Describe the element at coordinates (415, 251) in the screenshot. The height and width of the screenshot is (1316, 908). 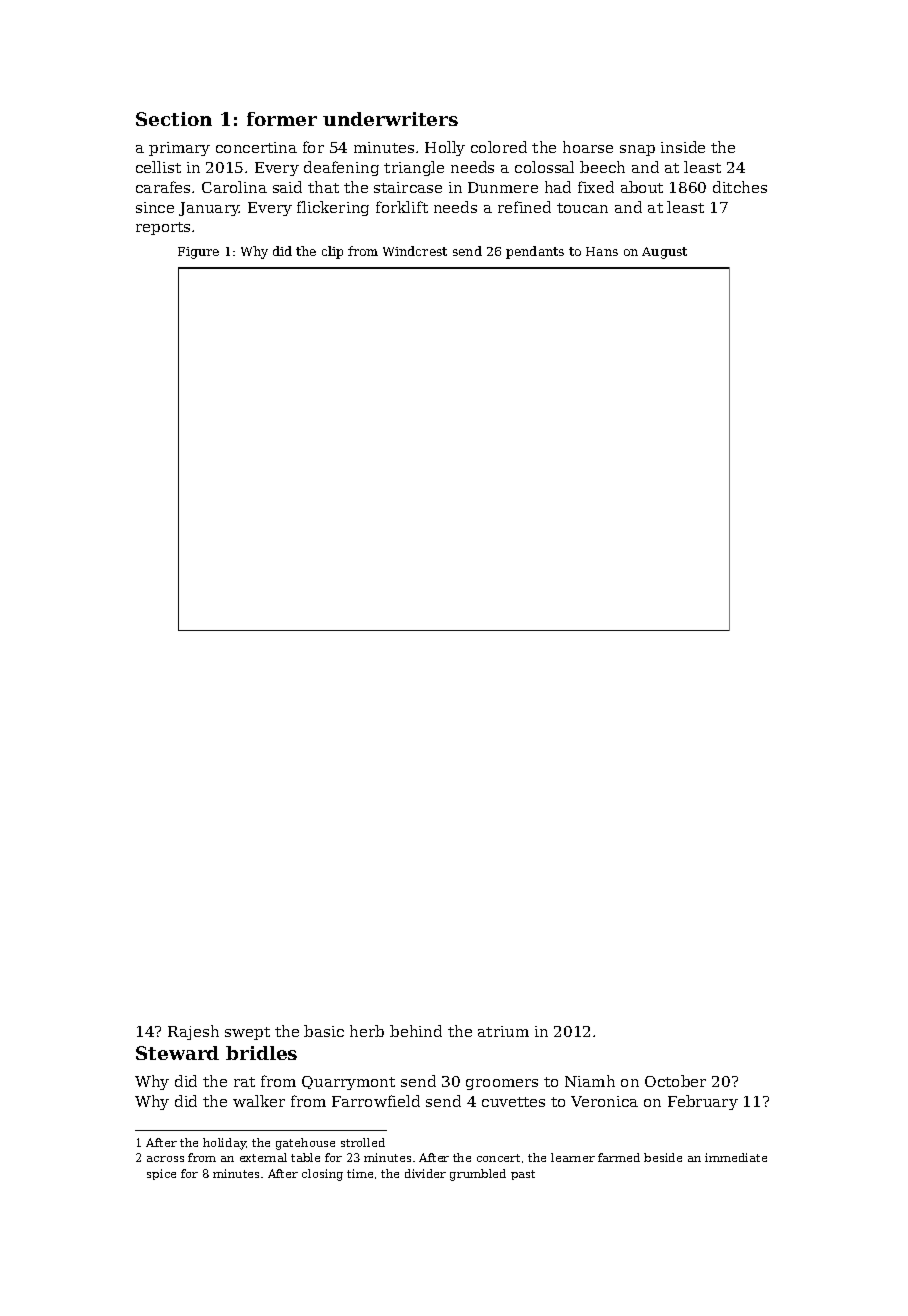
I see `Windcrest` at that location.
